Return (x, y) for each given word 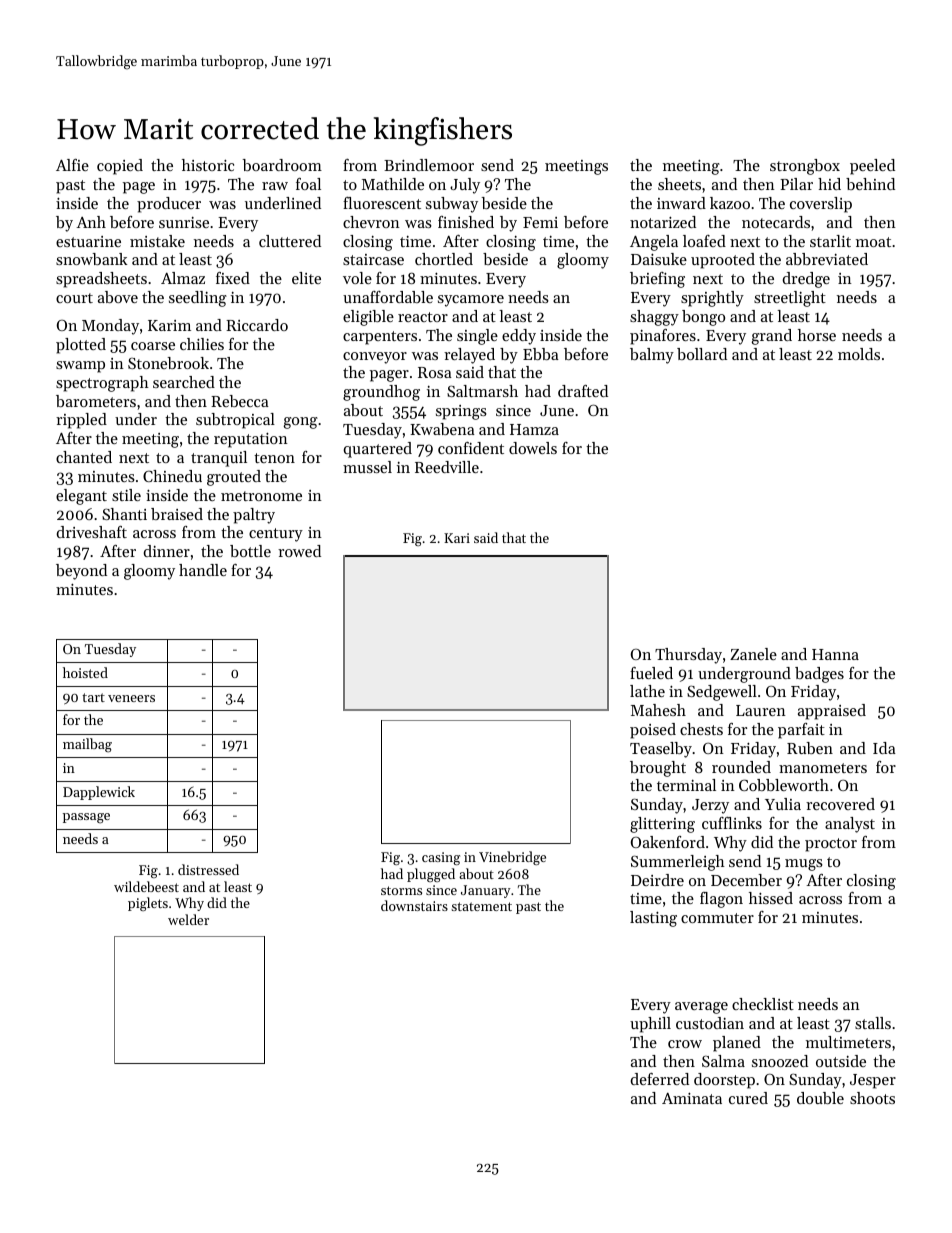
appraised (832, 712)
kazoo (730, 203)
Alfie (72, 165)
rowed (299, 551)
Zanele (753, 654)
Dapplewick (99, 793)
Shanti (124, 514)
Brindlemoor (429, 165)
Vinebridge (512, 858)
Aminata (692, 1098)
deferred (659, 1079)
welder (188, 919)
